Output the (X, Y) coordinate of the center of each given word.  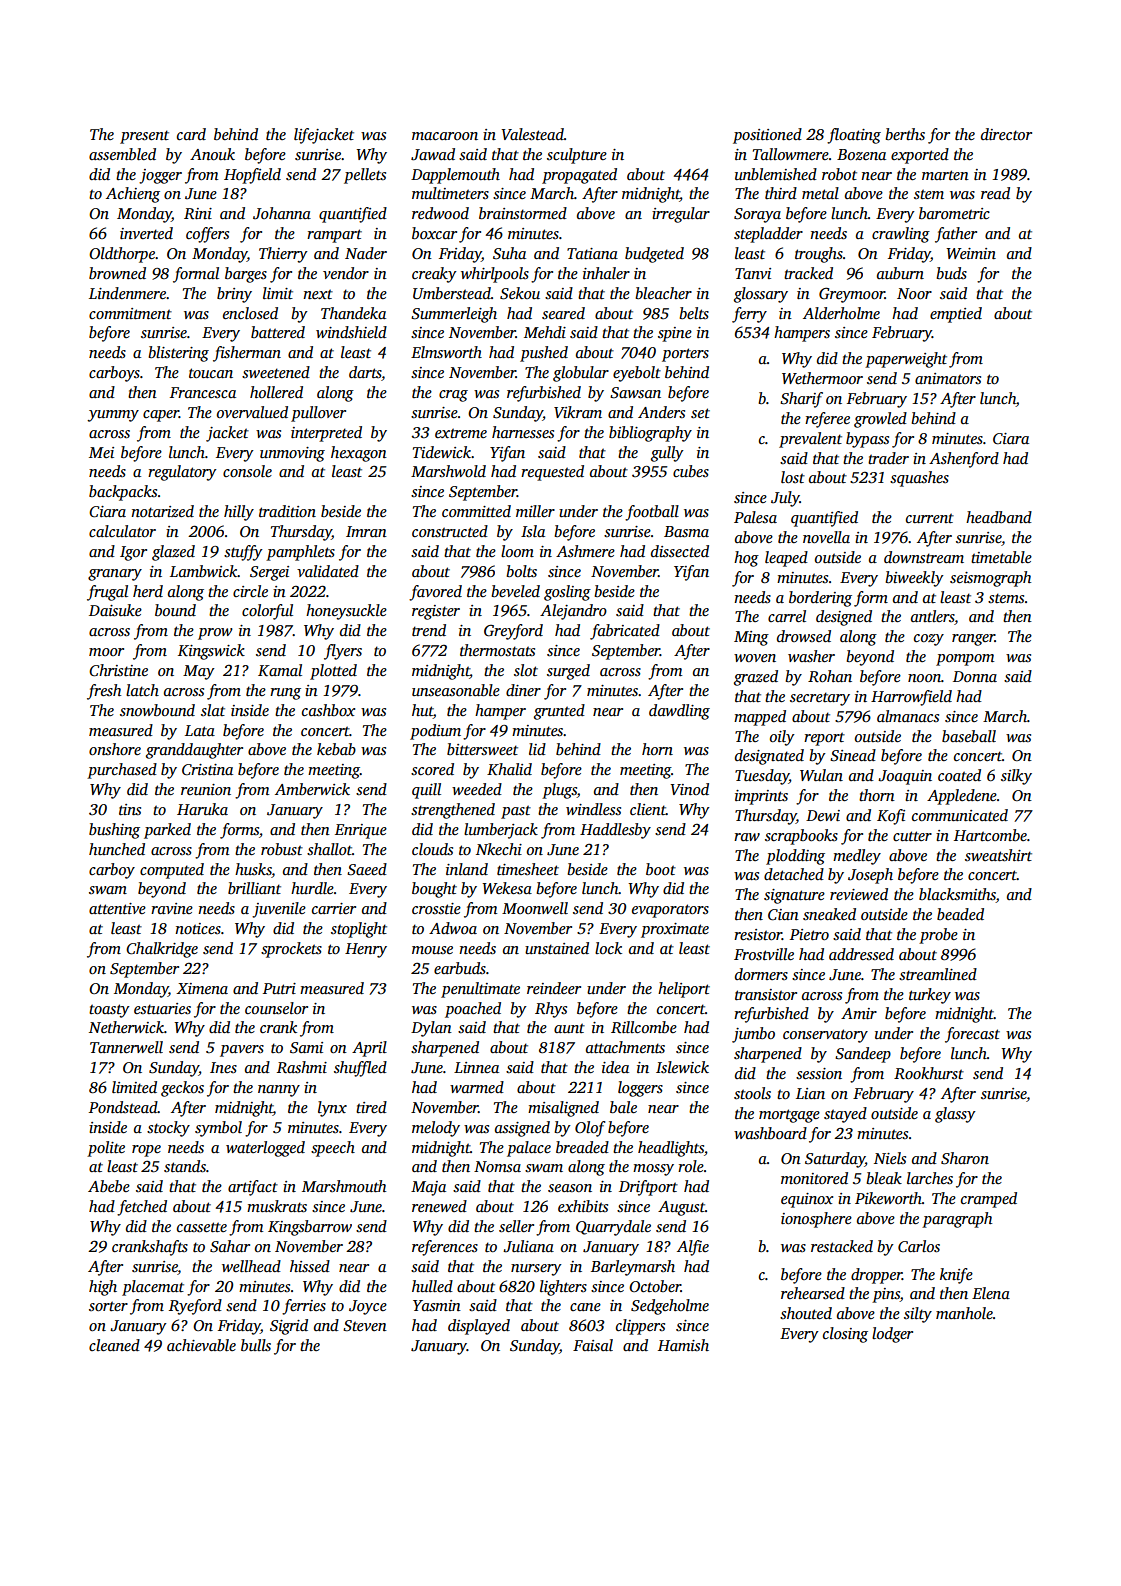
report (824, 739)
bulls (256, 1345)
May (199, 672)
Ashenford (964, 460)
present (144, 137)
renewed (439, 1206)
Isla (533, 531)
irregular (681, 215)
